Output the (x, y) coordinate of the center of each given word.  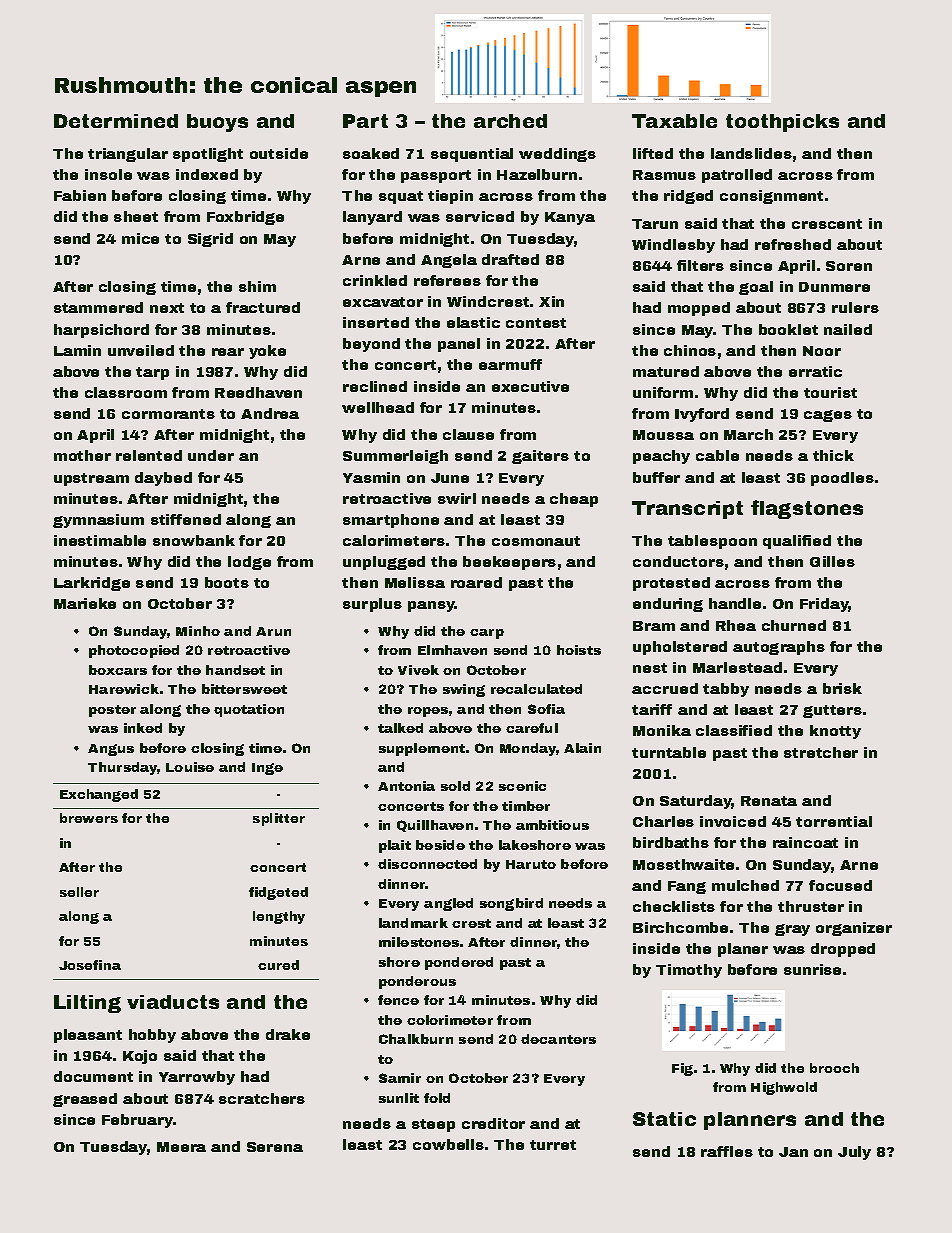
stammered (98, 307)
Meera (181, 1147)
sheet (136, 216)
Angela (449, 261)
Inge (267, 769)
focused (840, 885)
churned (794, 625)
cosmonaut (536, 541)
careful (532, 728)
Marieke (85, 603)
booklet (788, 329)
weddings (557, 155)
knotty (835, 732)
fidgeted (278, 893)
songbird (511, 904)
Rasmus (664, 175)
